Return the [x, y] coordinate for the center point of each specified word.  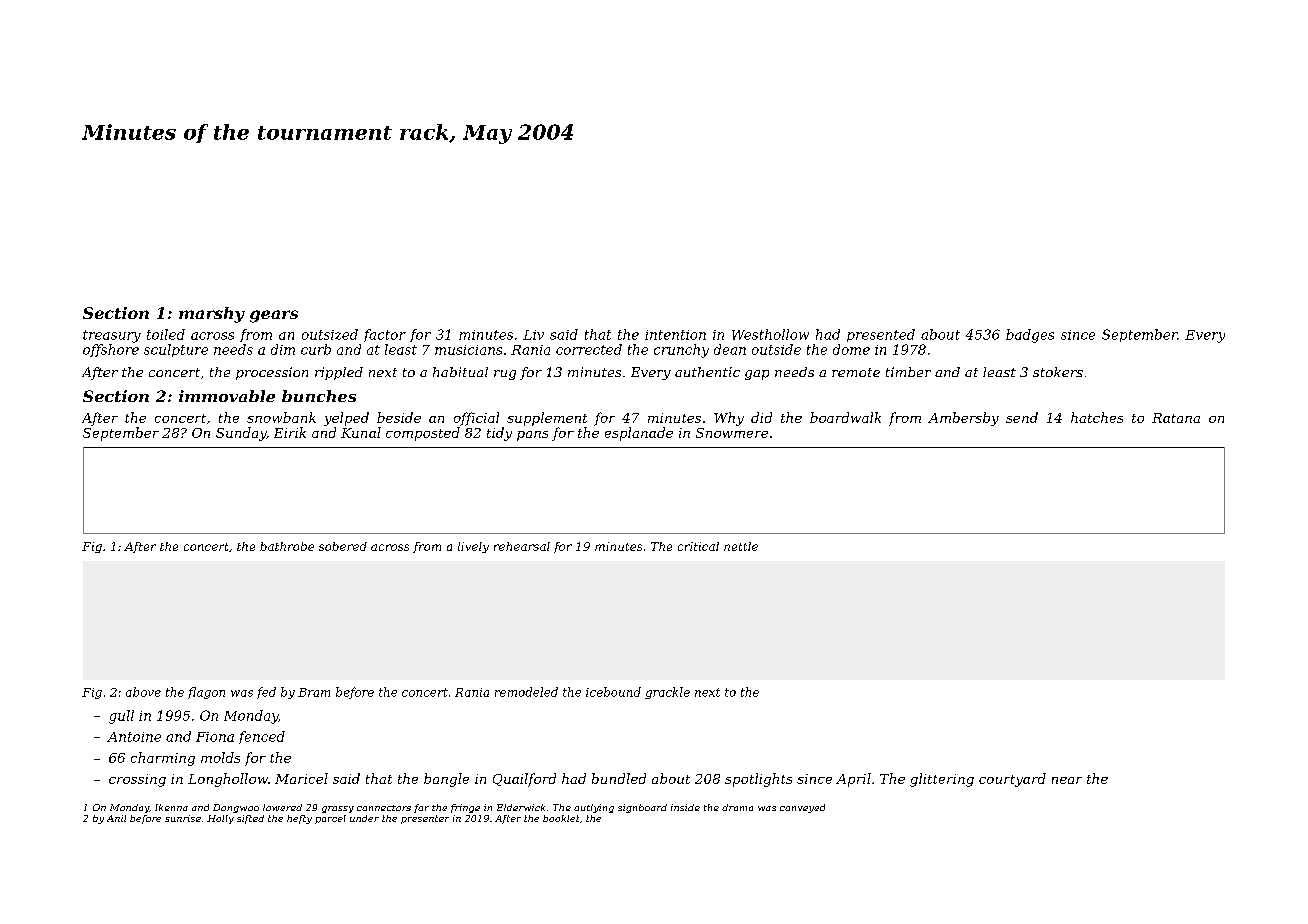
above [143, 692]
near [1067, 780]
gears [274, 316]
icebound [613, 692]
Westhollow [770, 334]
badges [1030, 336]
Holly [220, 819]
